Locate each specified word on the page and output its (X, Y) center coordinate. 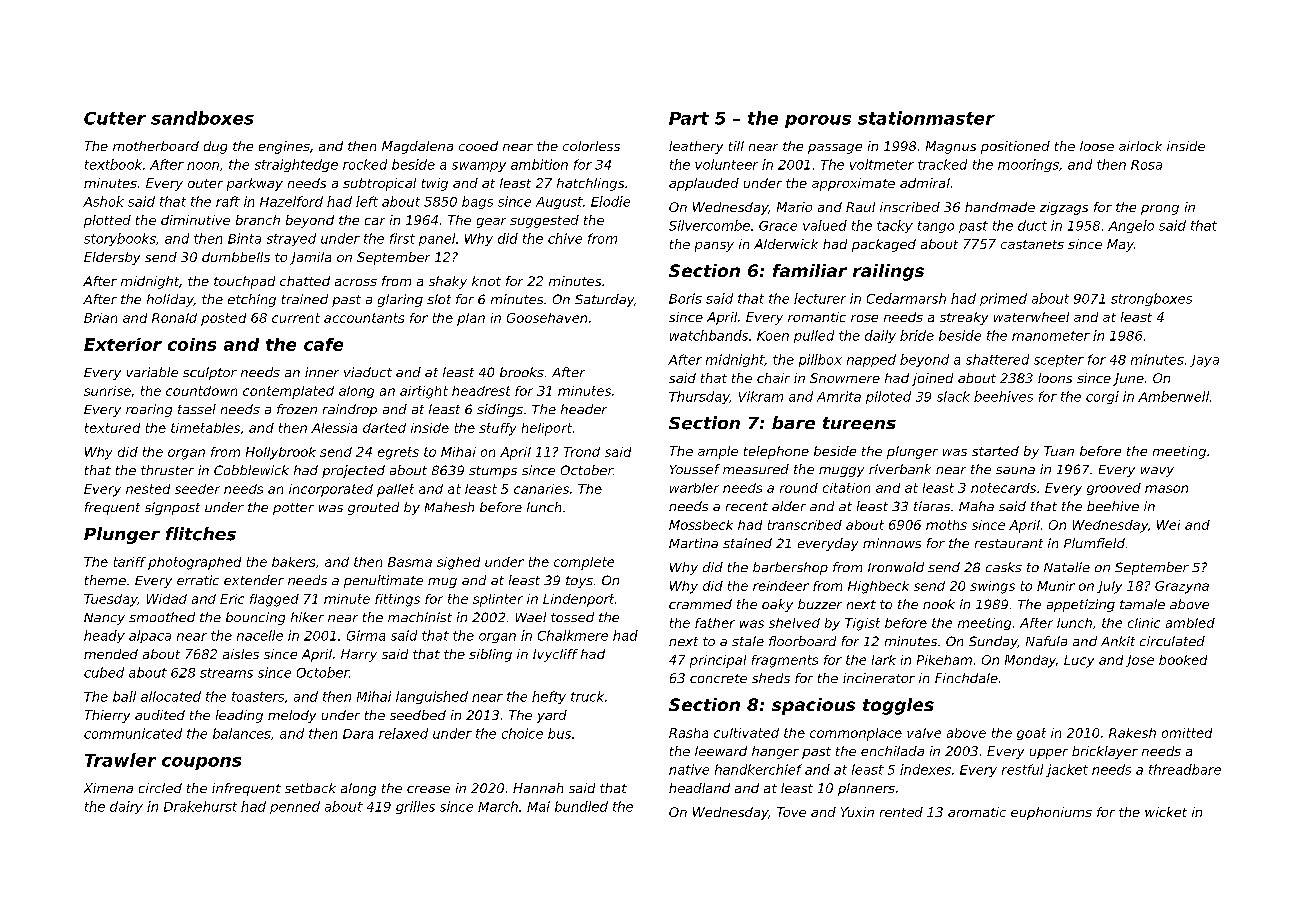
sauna (1015, 470)
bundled (581, 806)
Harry (359, 655)
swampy (479, 167)
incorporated (331, 490)
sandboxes (202, 118)
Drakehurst (200, 806)
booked (1183, 660)
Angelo (1131, 226)
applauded (704, 184)
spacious (813, 706)
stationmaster (926, 118)
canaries (541, 489)
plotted (107, 221)
